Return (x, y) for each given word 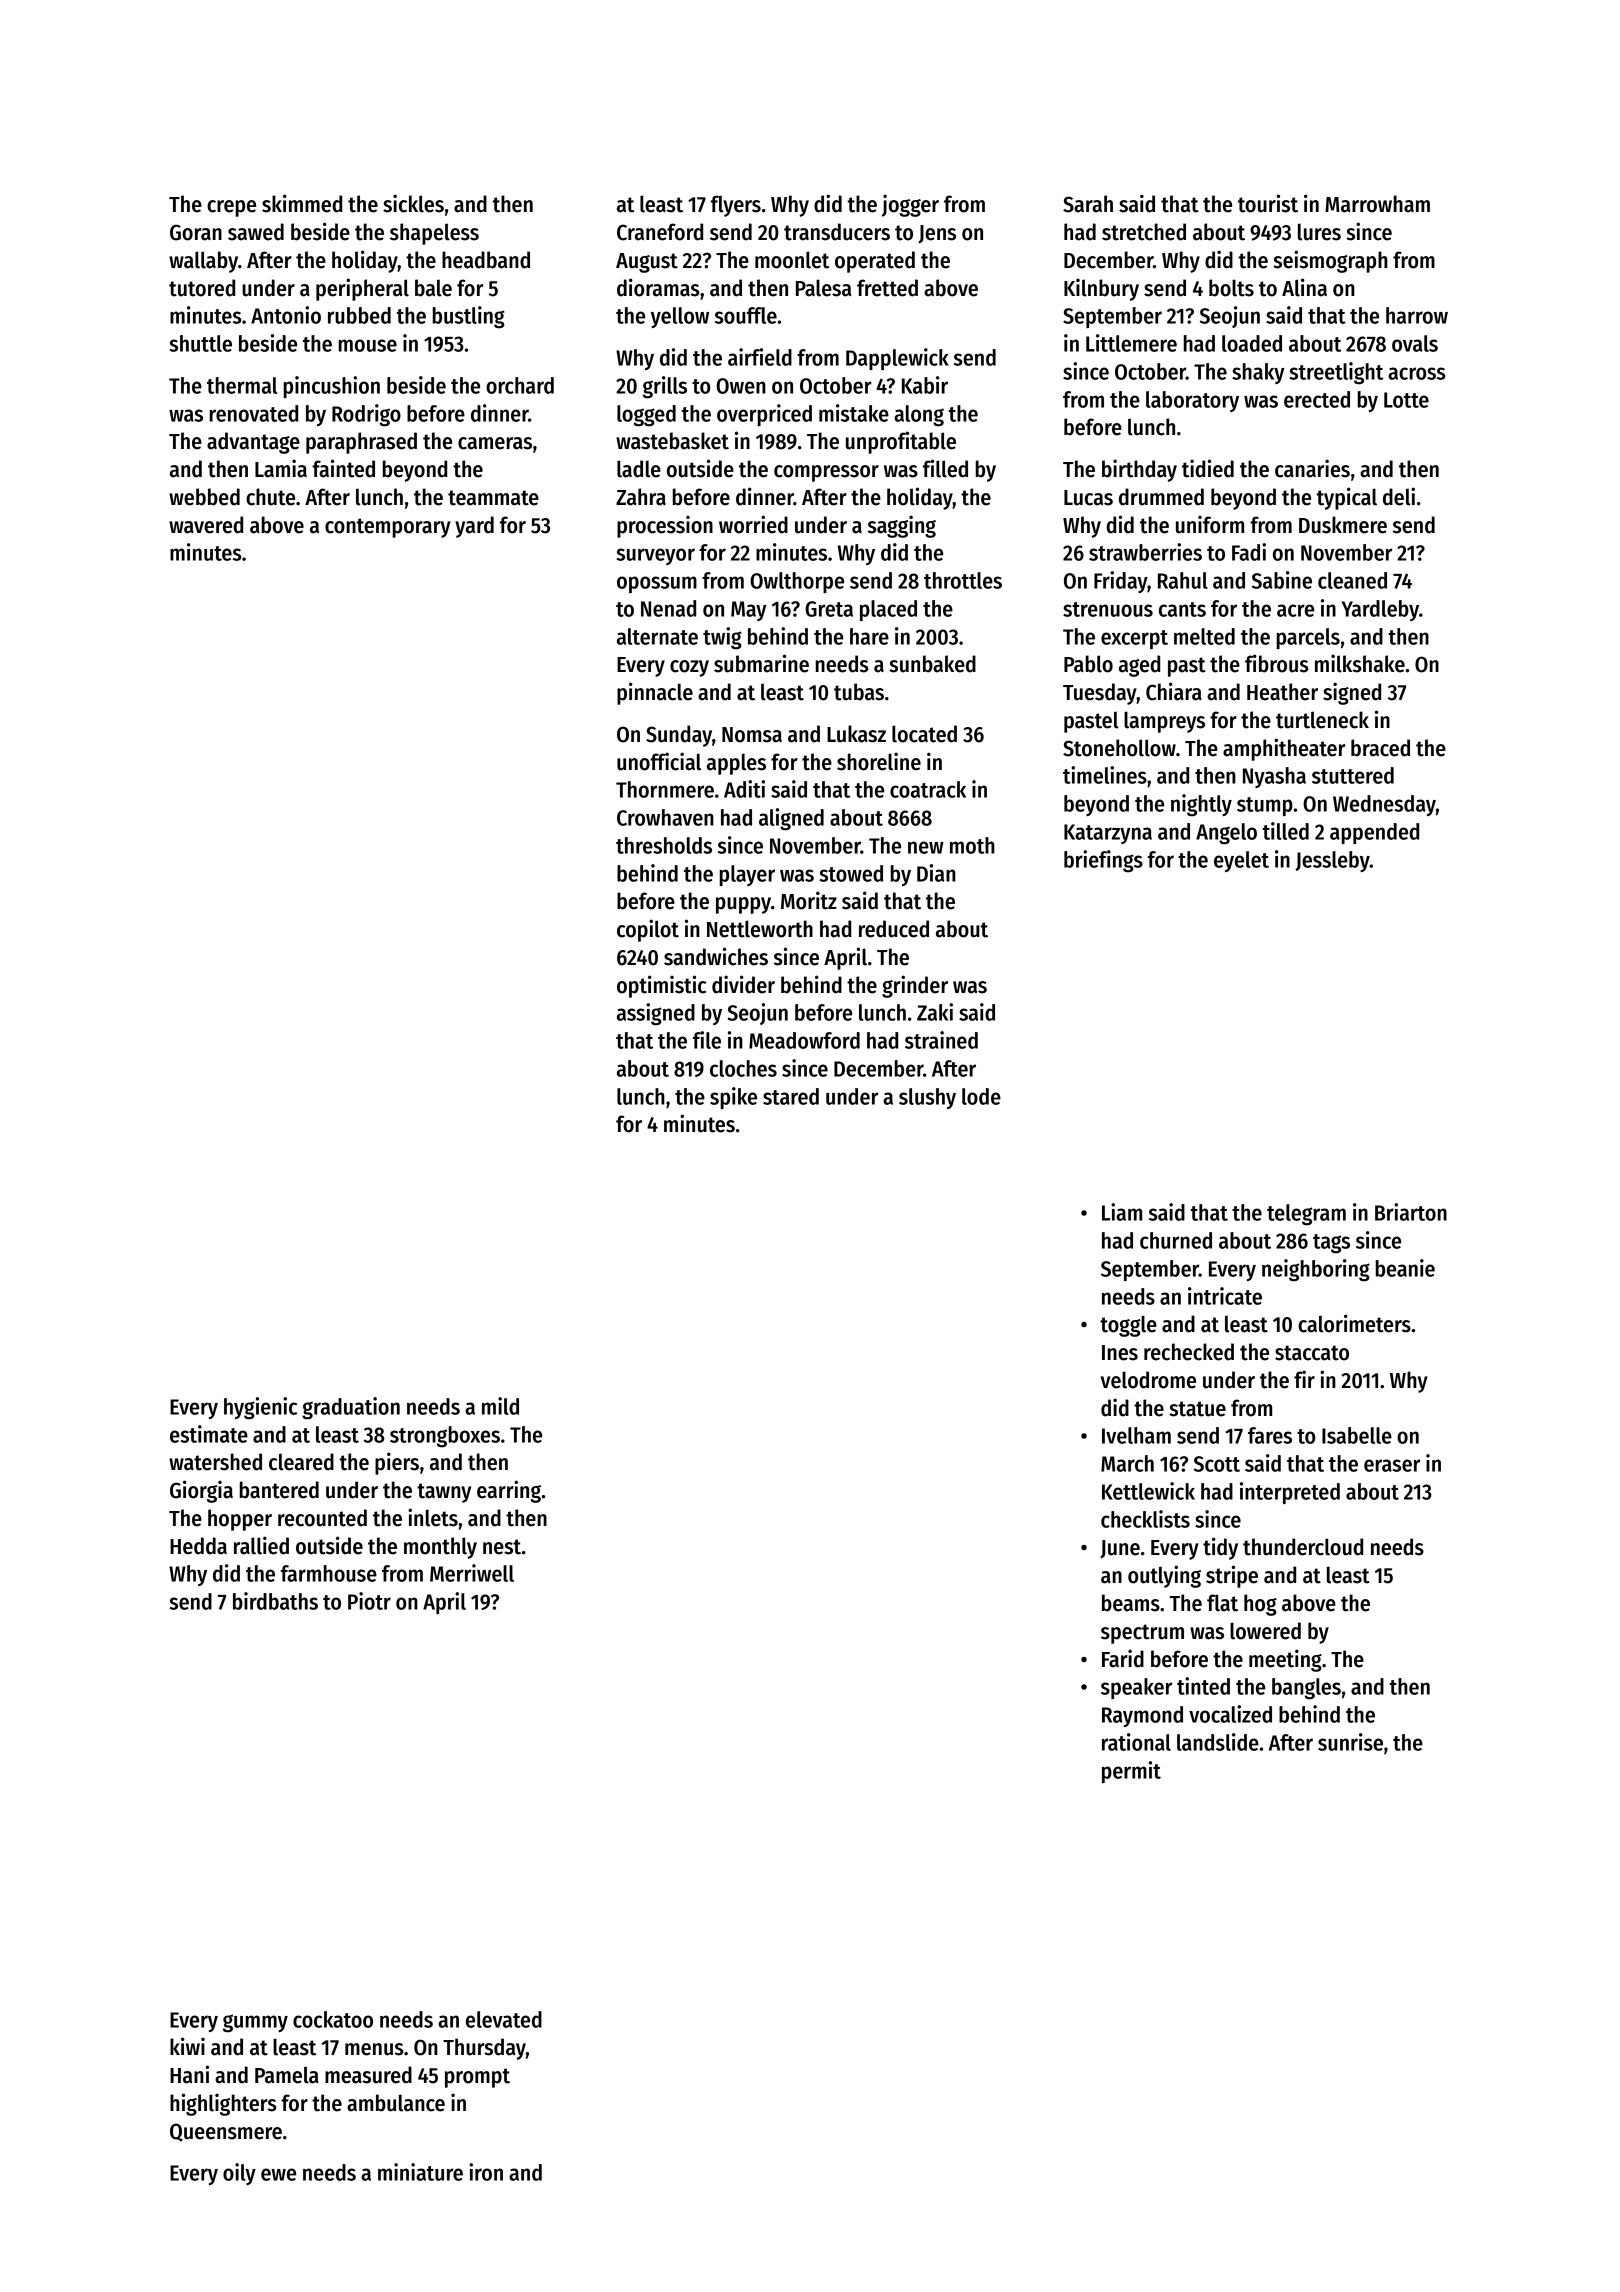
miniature (420, 2172)
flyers (736, 206)
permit (1131, 1772)
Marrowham (1377, 204)
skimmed (302, 203)
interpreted (1290, 1493)
